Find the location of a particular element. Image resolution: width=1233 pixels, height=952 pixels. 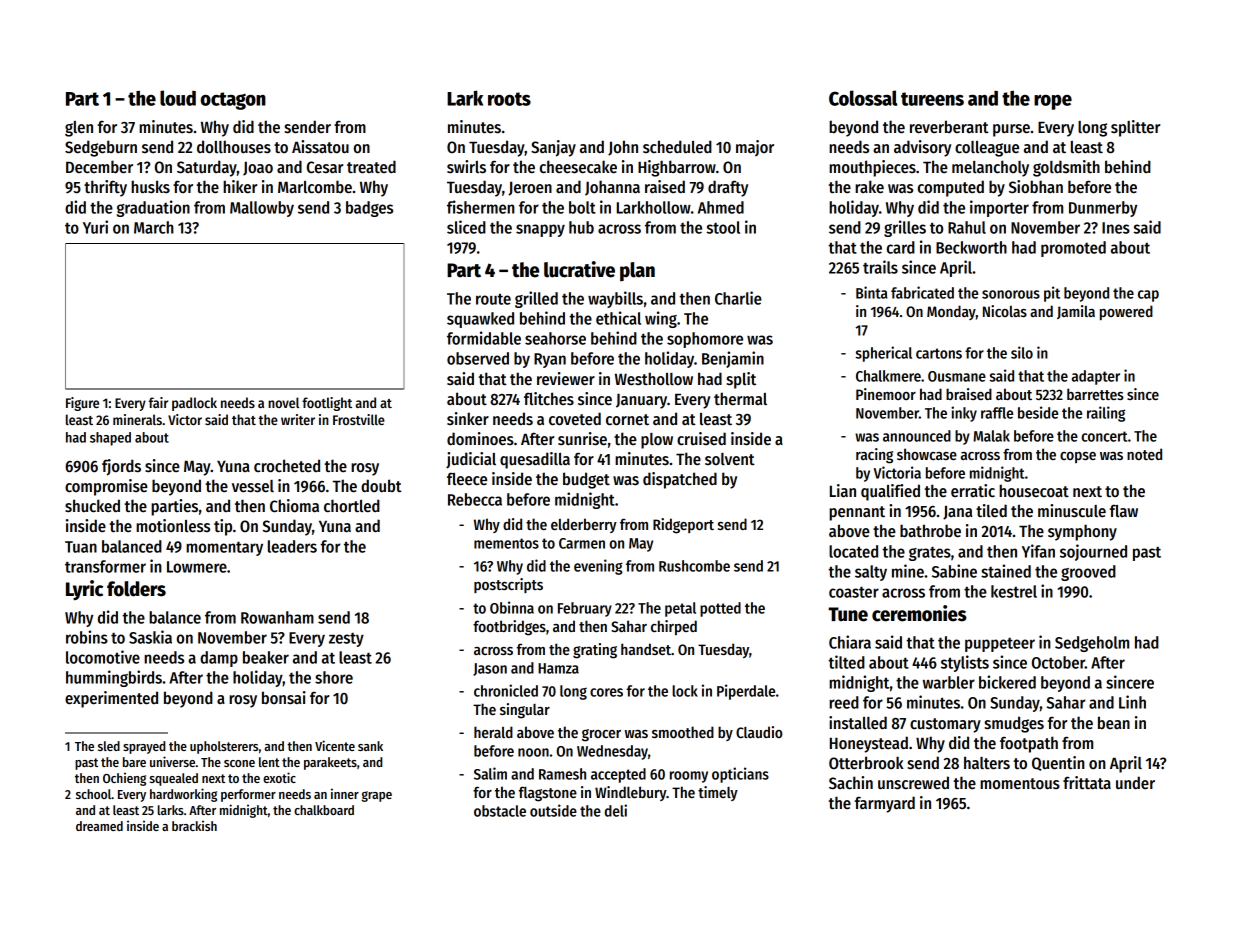

hub is located at coordinates (581, 227).
